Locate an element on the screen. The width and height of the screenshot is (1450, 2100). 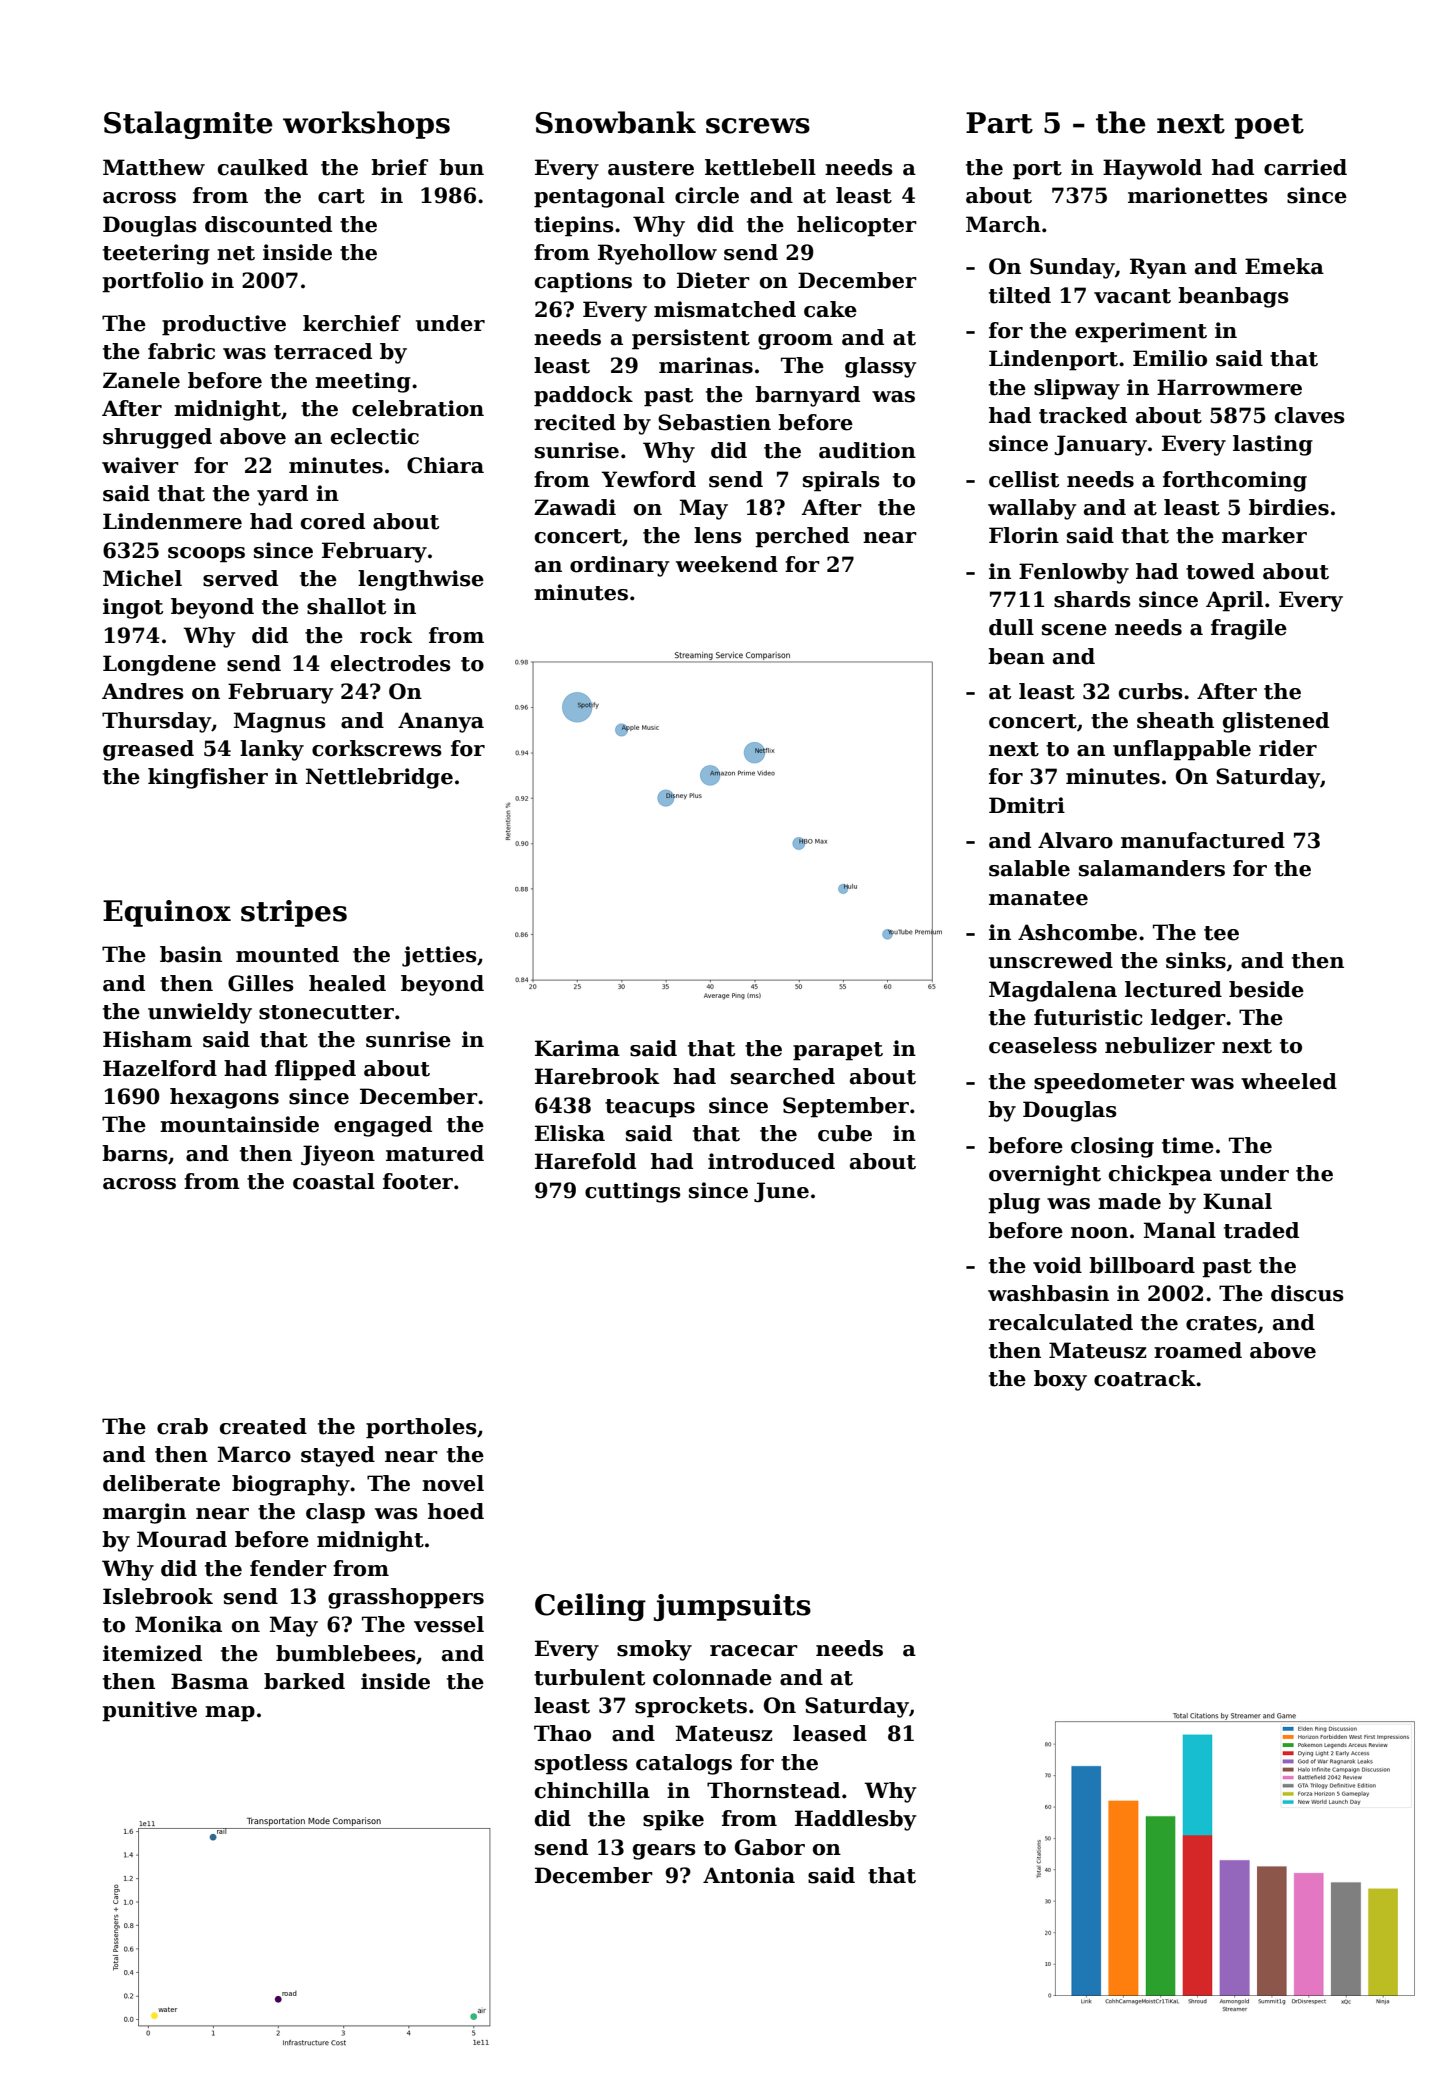
ordinary is located at coordinates (620, 566).
